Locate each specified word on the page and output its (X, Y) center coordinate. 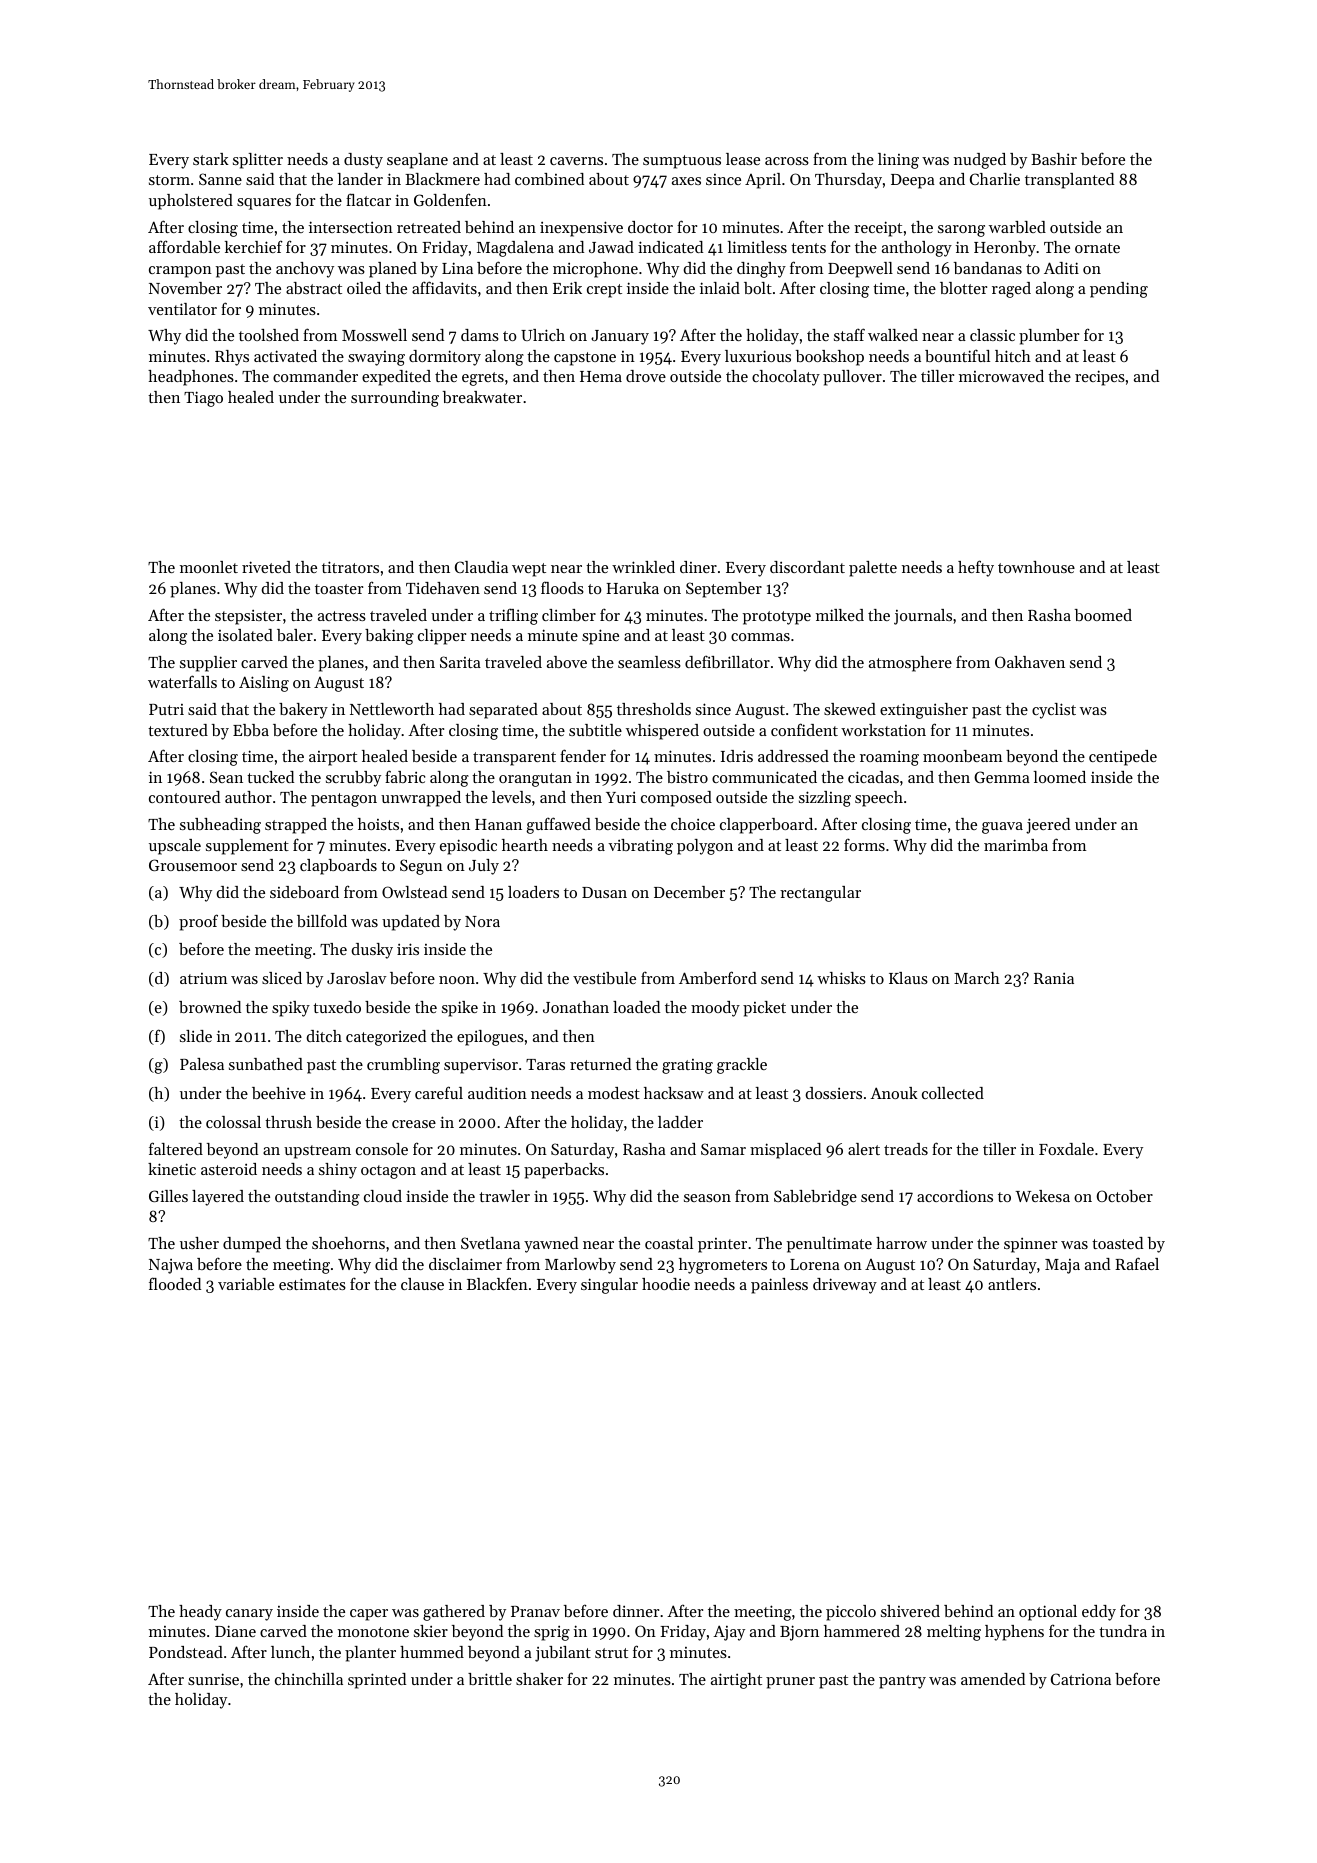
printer (722, 1245)
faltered (176, 1148)
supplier (208, 664)
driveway (845, 1286)
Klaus (908, 978)
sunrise (213, 1679)
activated (285, 356)
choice (693, 824)
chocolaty (786, 378)
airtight (736, 1681)
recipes (1100, 378)
